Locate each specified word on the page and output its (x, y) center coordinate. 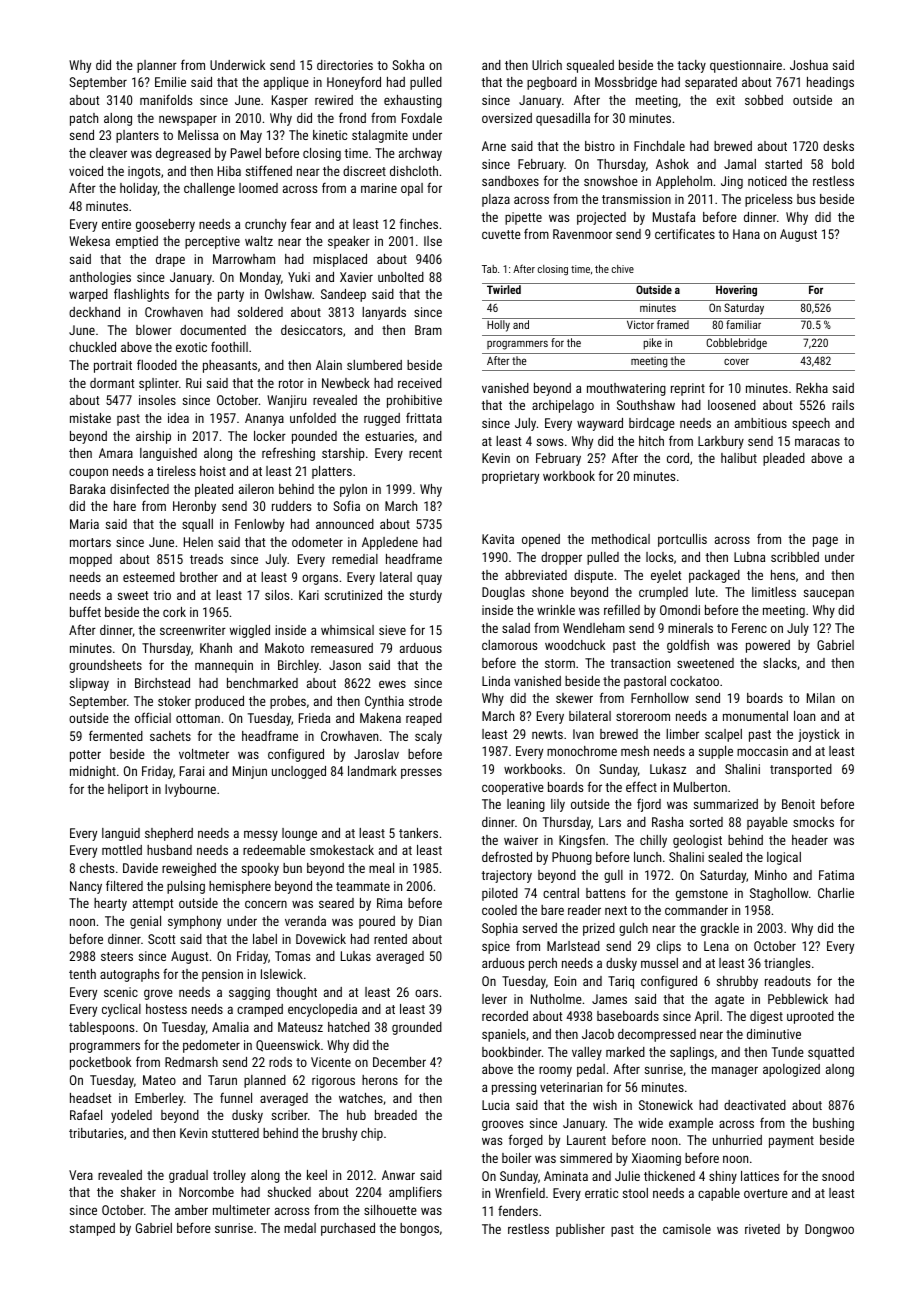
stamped (92, 1229)
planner (157, 66)
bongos (419, 1229)
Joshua (809, 65)
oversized (507, 118)
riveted (762, 1229)
